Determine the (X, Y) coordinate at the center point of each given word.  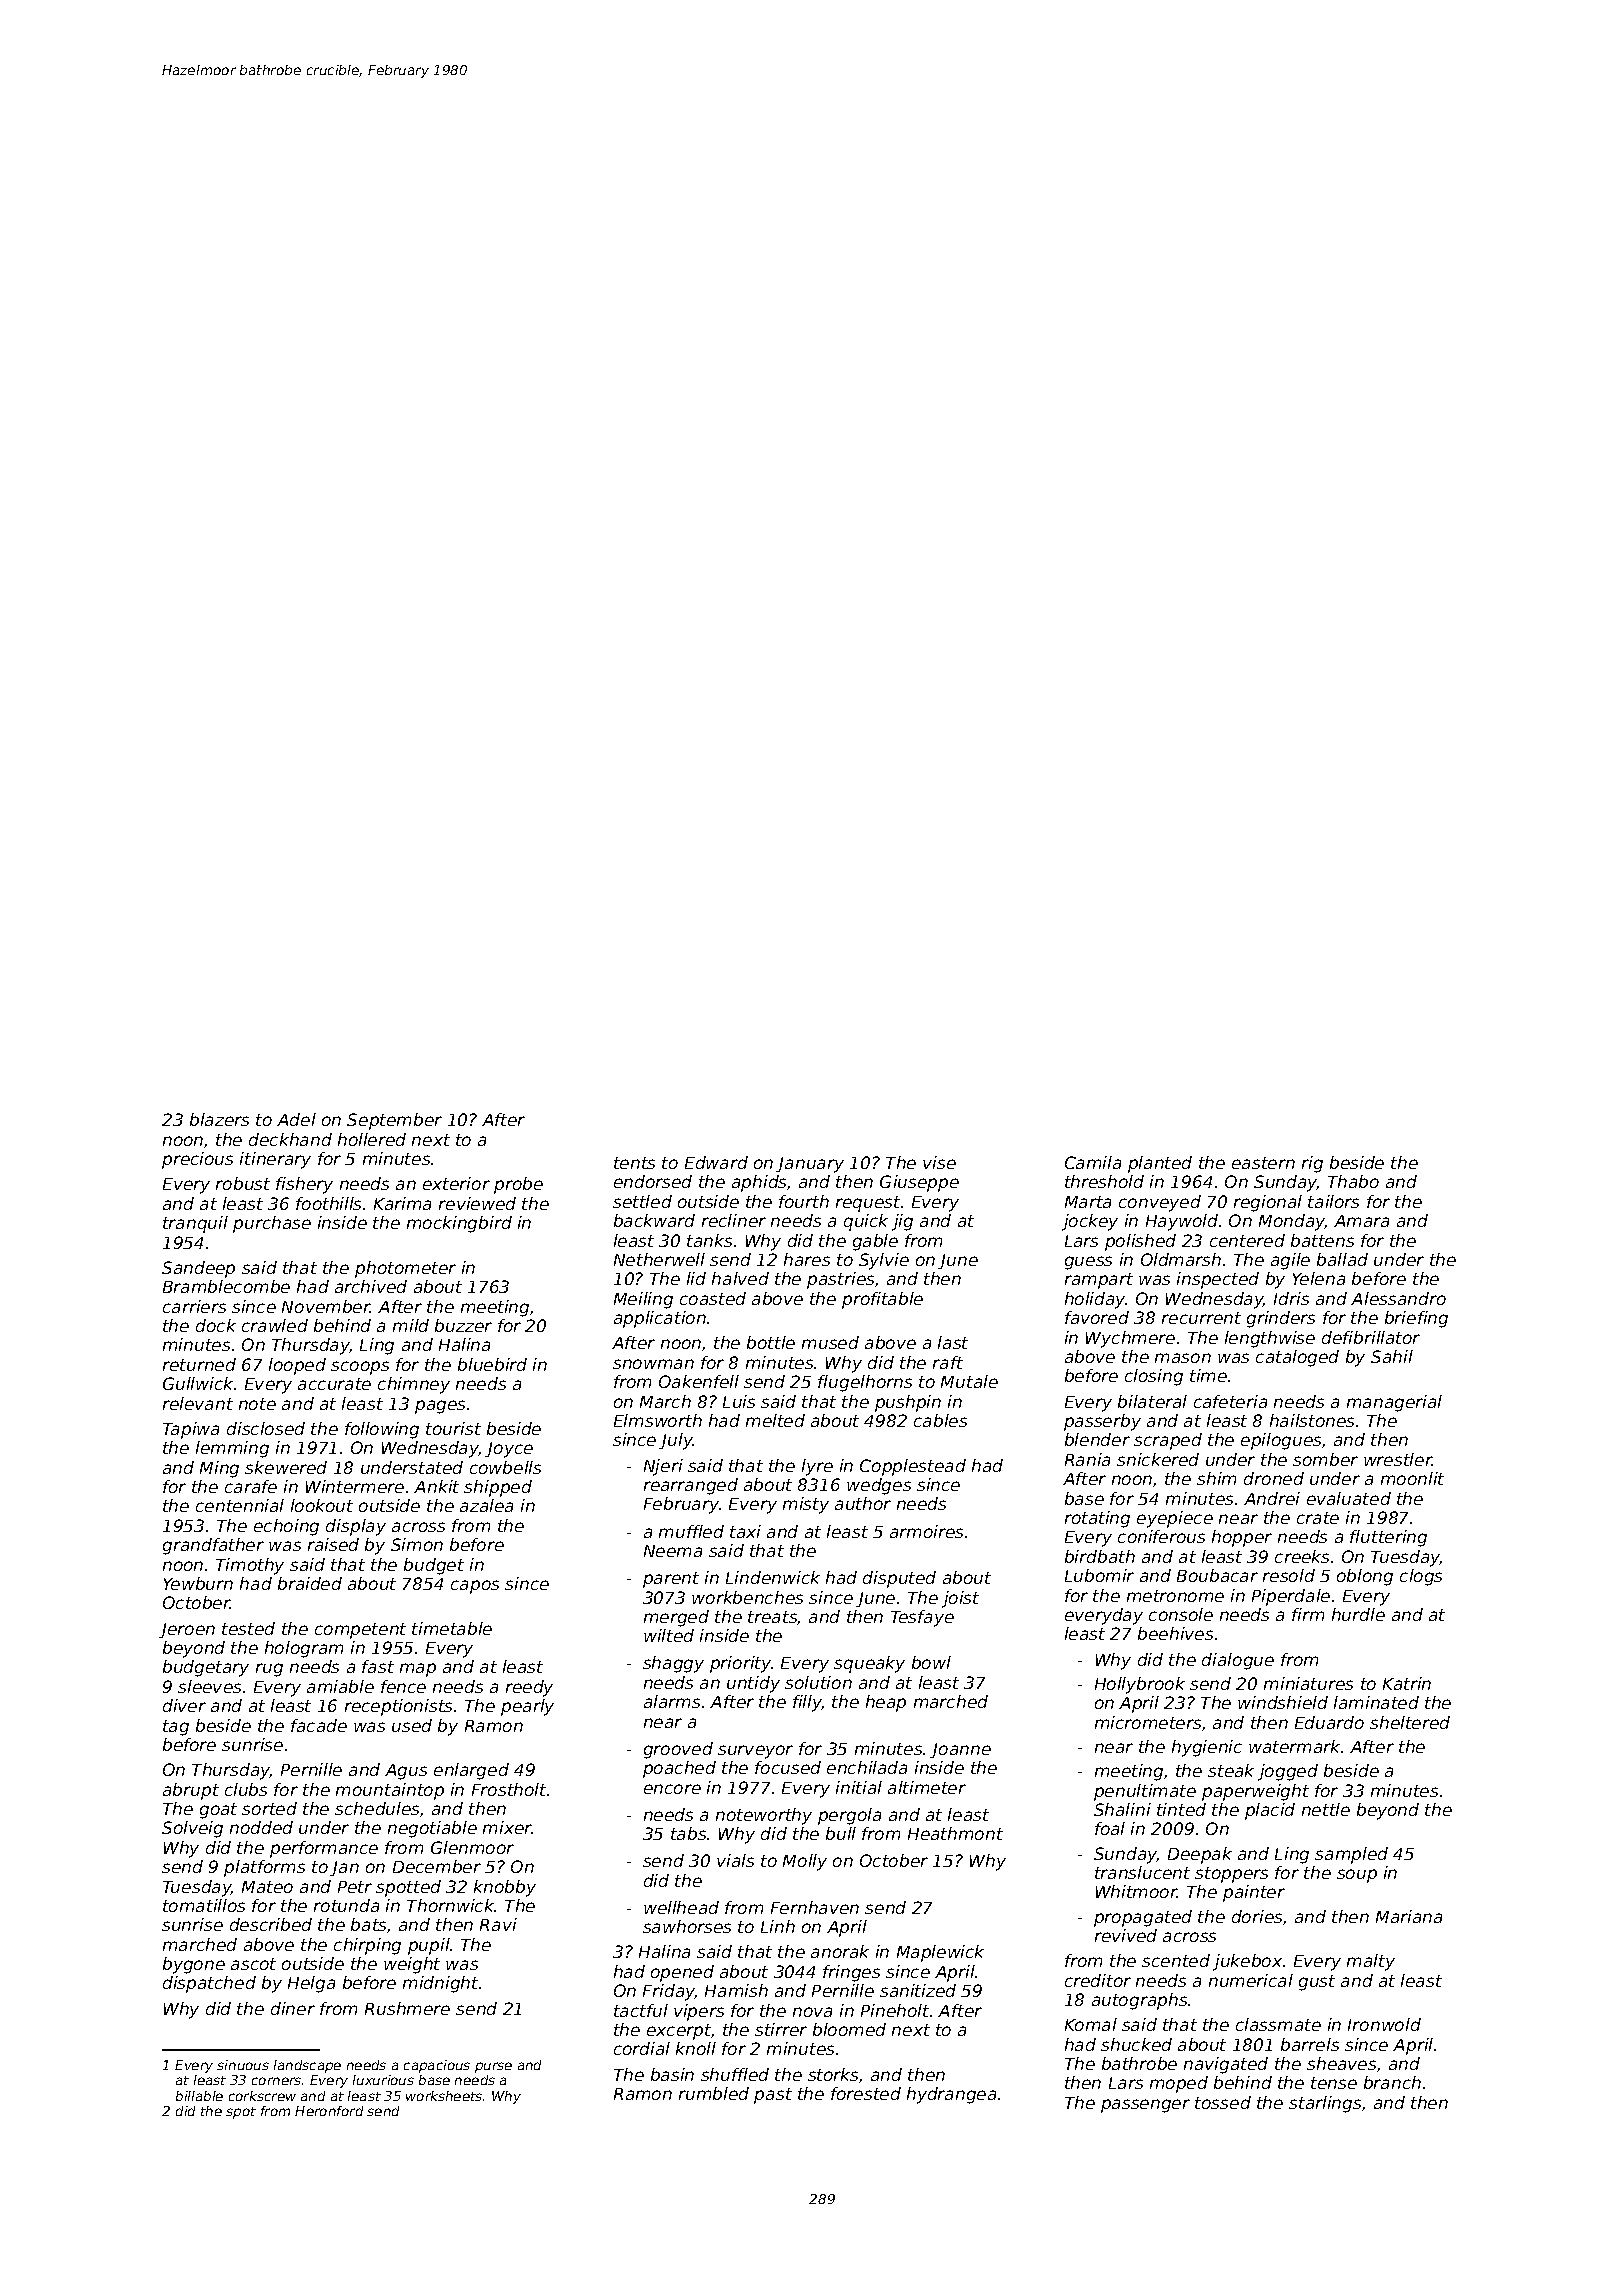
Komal (1091, 2024)
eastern (1263, 1163)
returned (199, 1364)
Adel (296, 1119)
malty (1371, 1962)
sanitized (918, 1990)
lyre (817, 1467)
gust (1317, 1983)
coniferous (1161, 1536)
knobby (505, 1888)
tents (634, 1163)
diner (293, 2008)
